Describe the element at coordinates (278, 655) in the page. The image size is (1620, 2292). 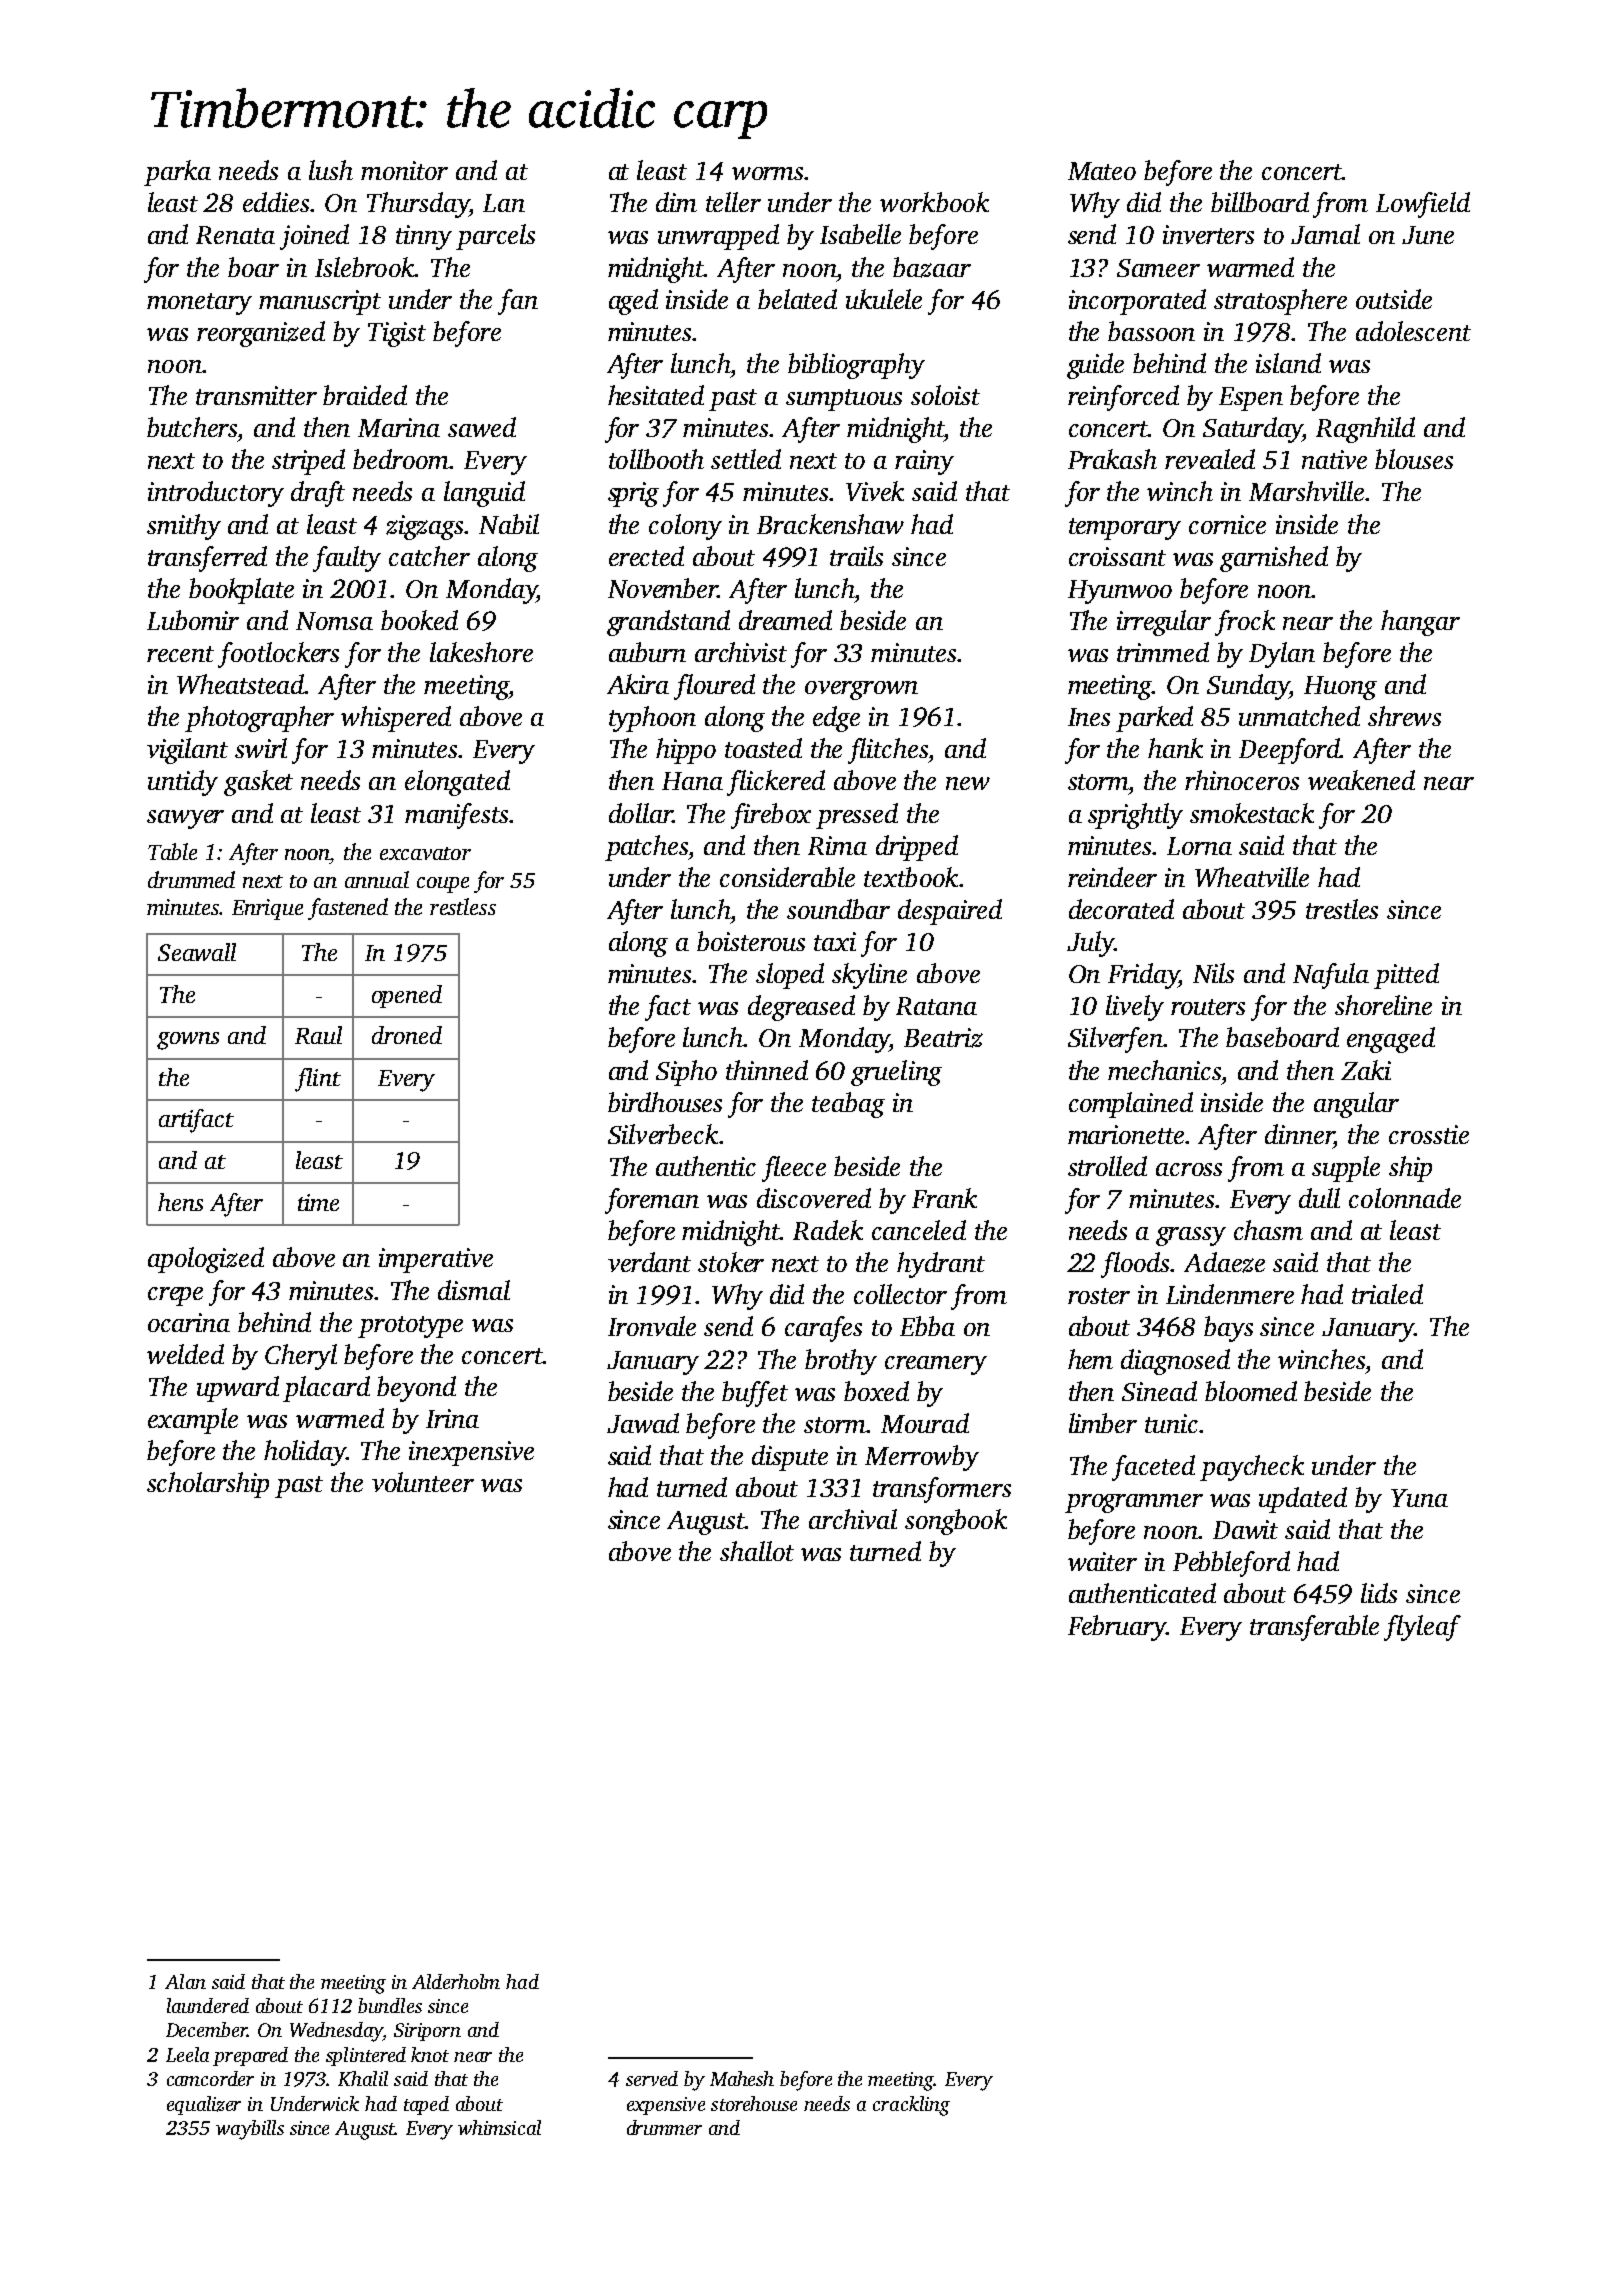
I see `footlockers` at that location.
